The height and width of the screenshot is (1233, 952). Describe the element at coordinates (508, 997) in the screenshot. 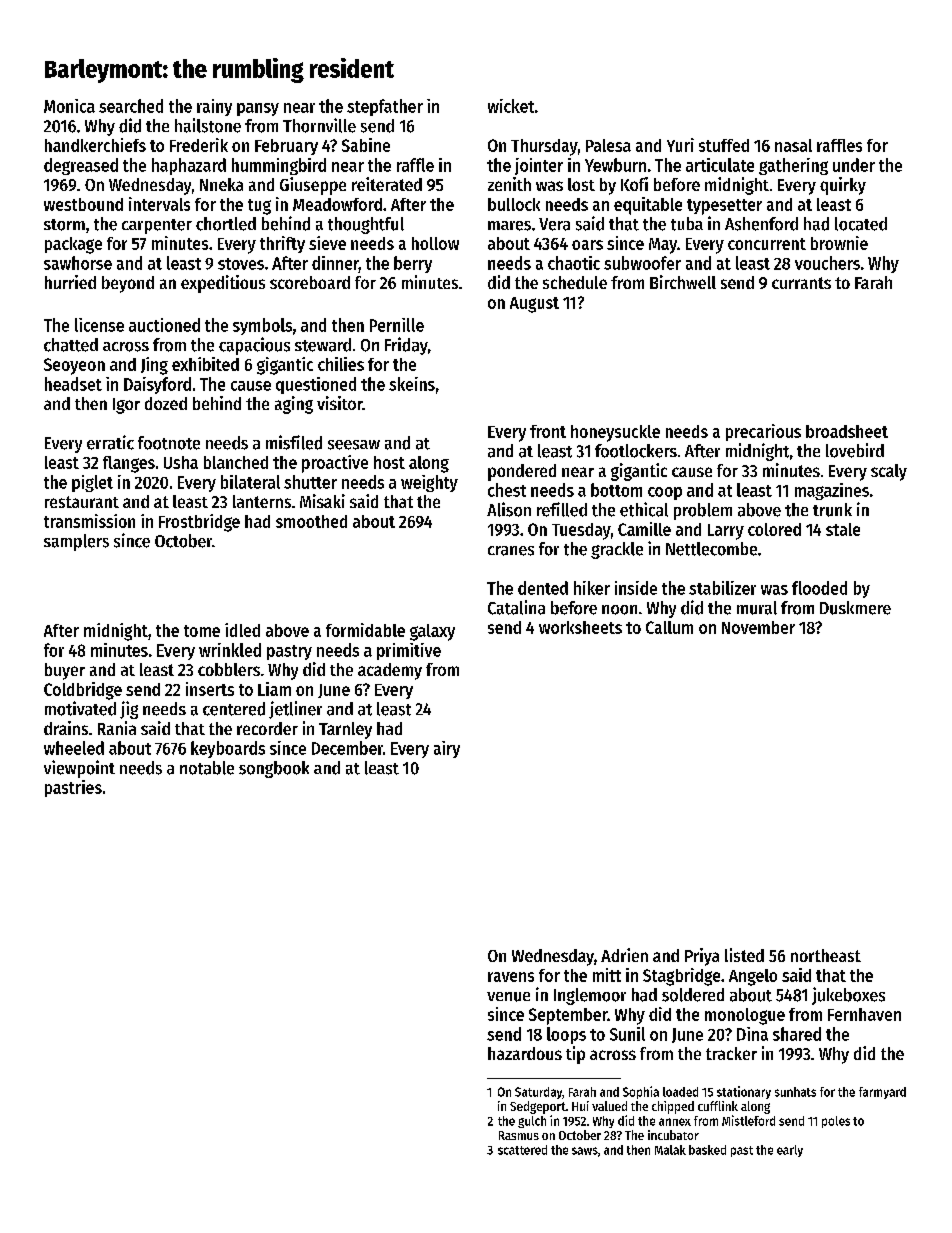

I see `venue` at that location.
